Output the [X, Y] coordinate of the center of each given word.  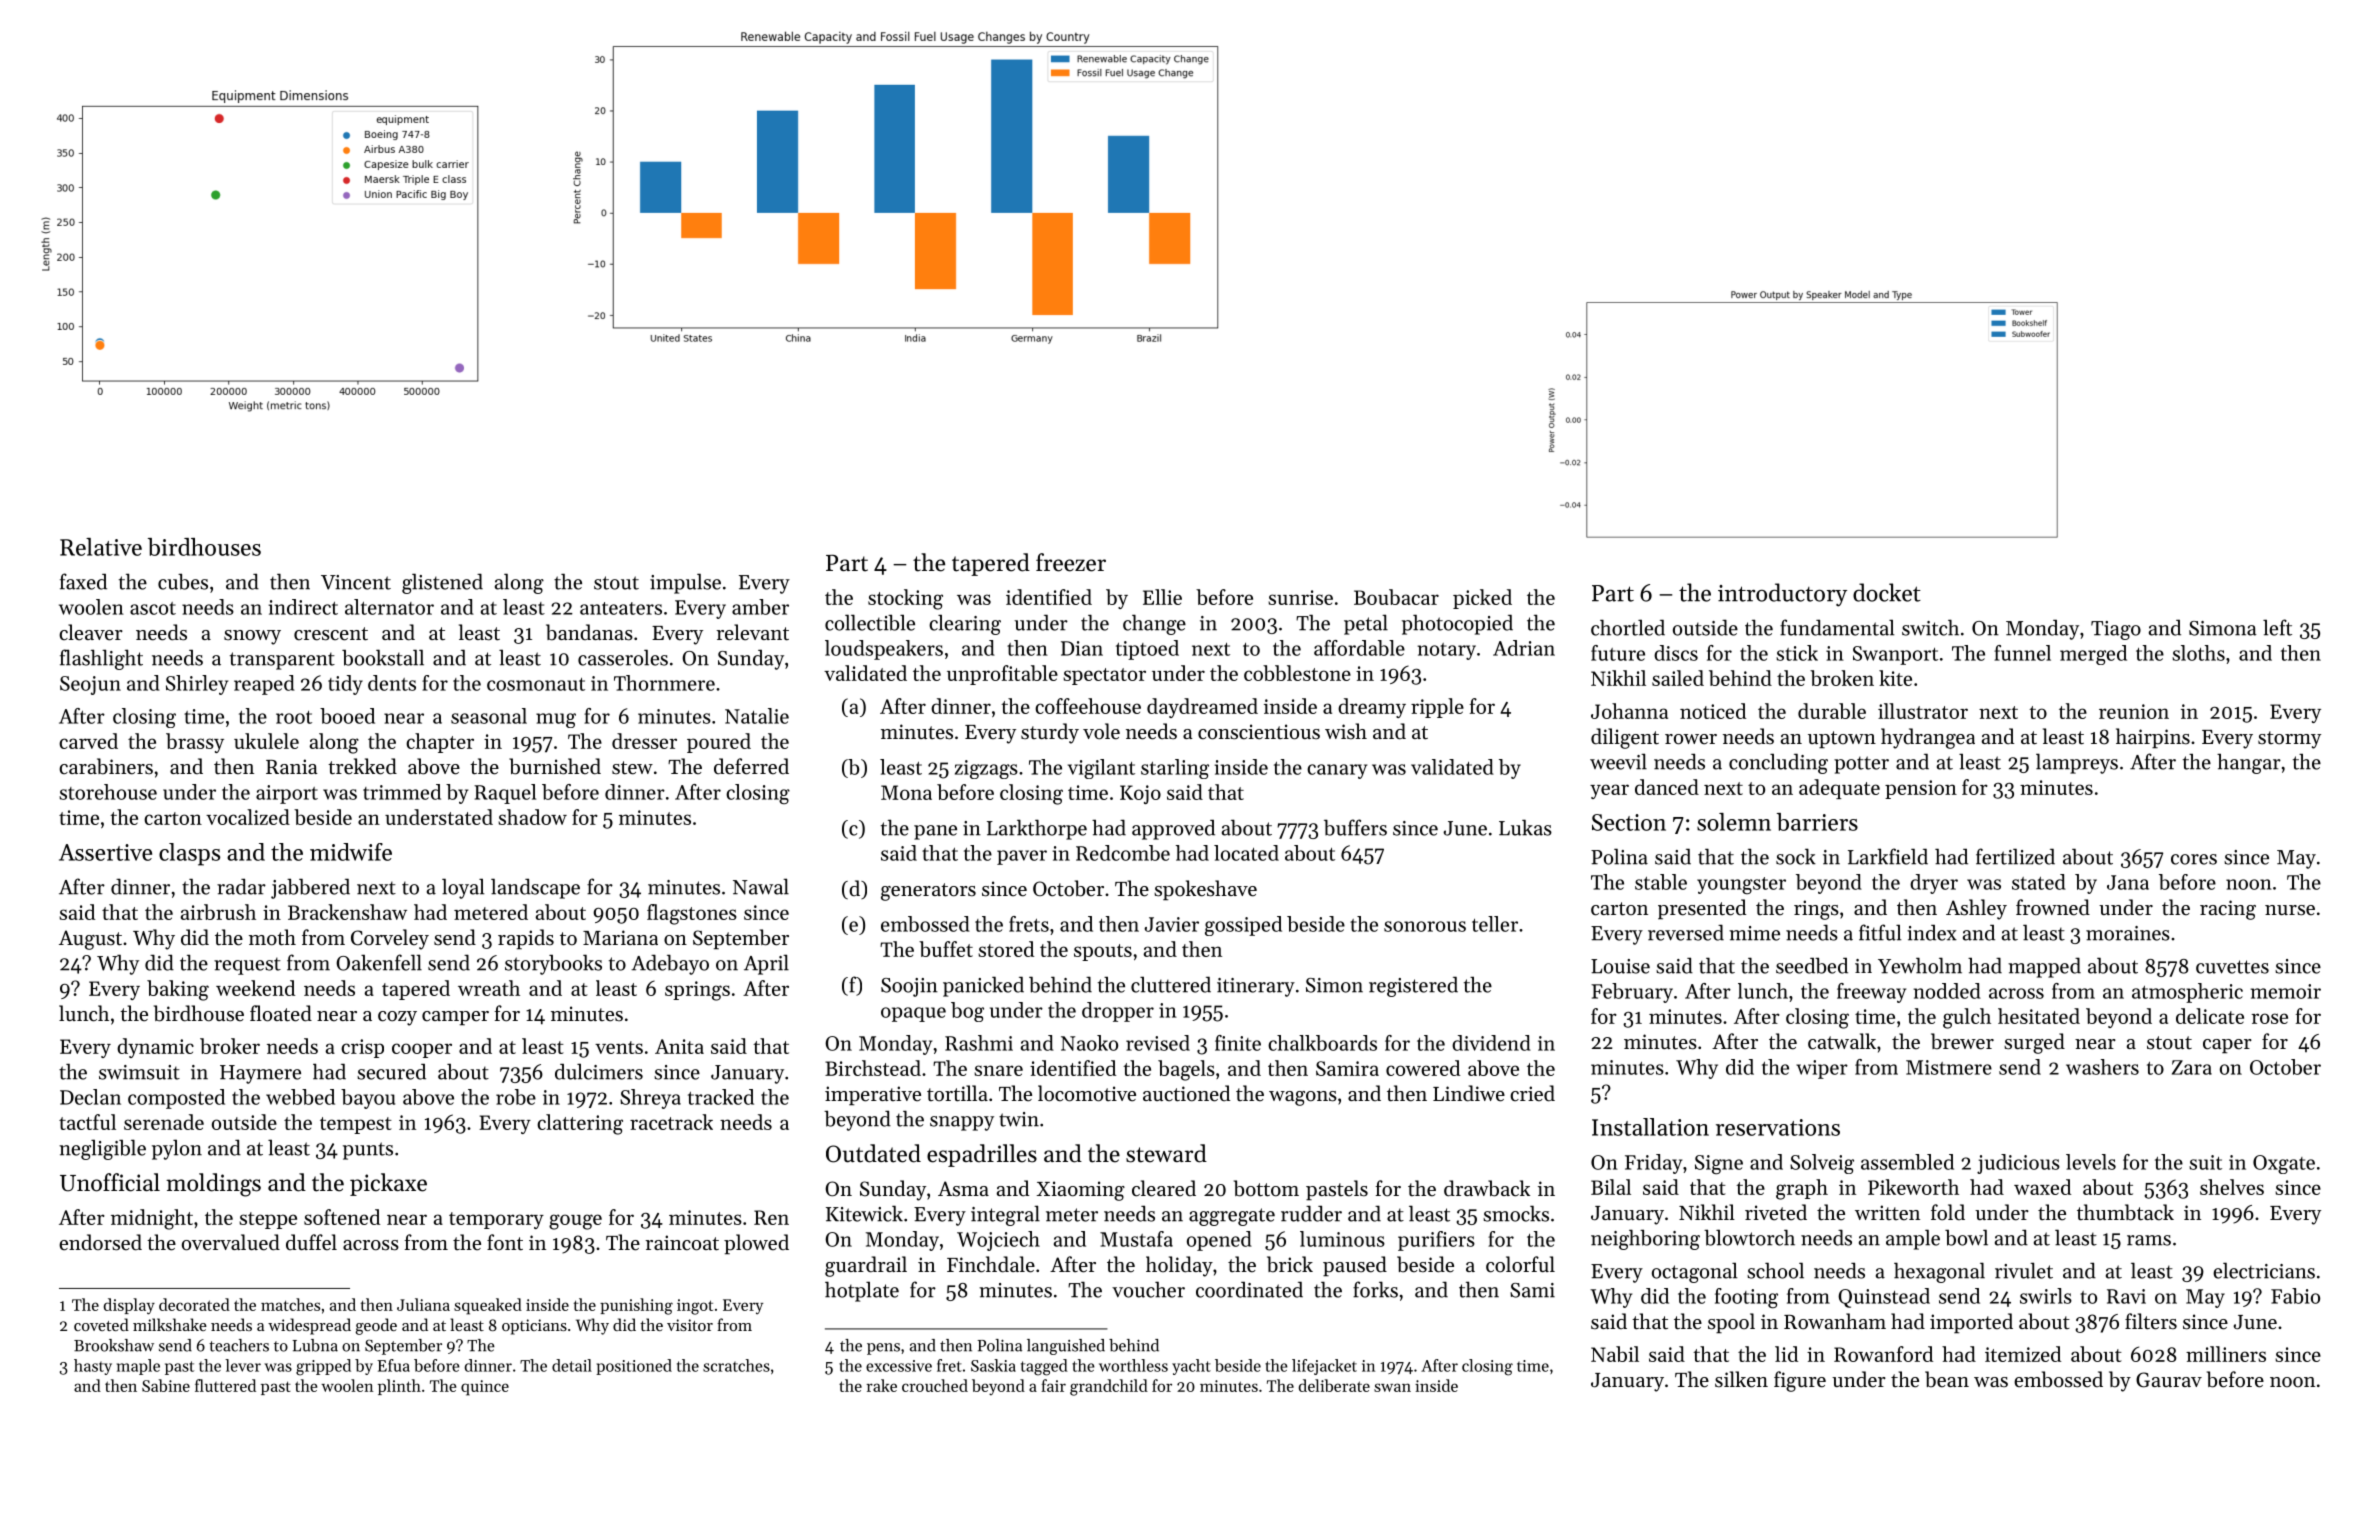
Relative [101, 547]
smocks [1516, 1213]
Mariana [620, 937]
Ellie [1162, 597]
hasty [93, 1367]
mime [1754, 933]
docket [1887, 592]
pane [935, 832]
